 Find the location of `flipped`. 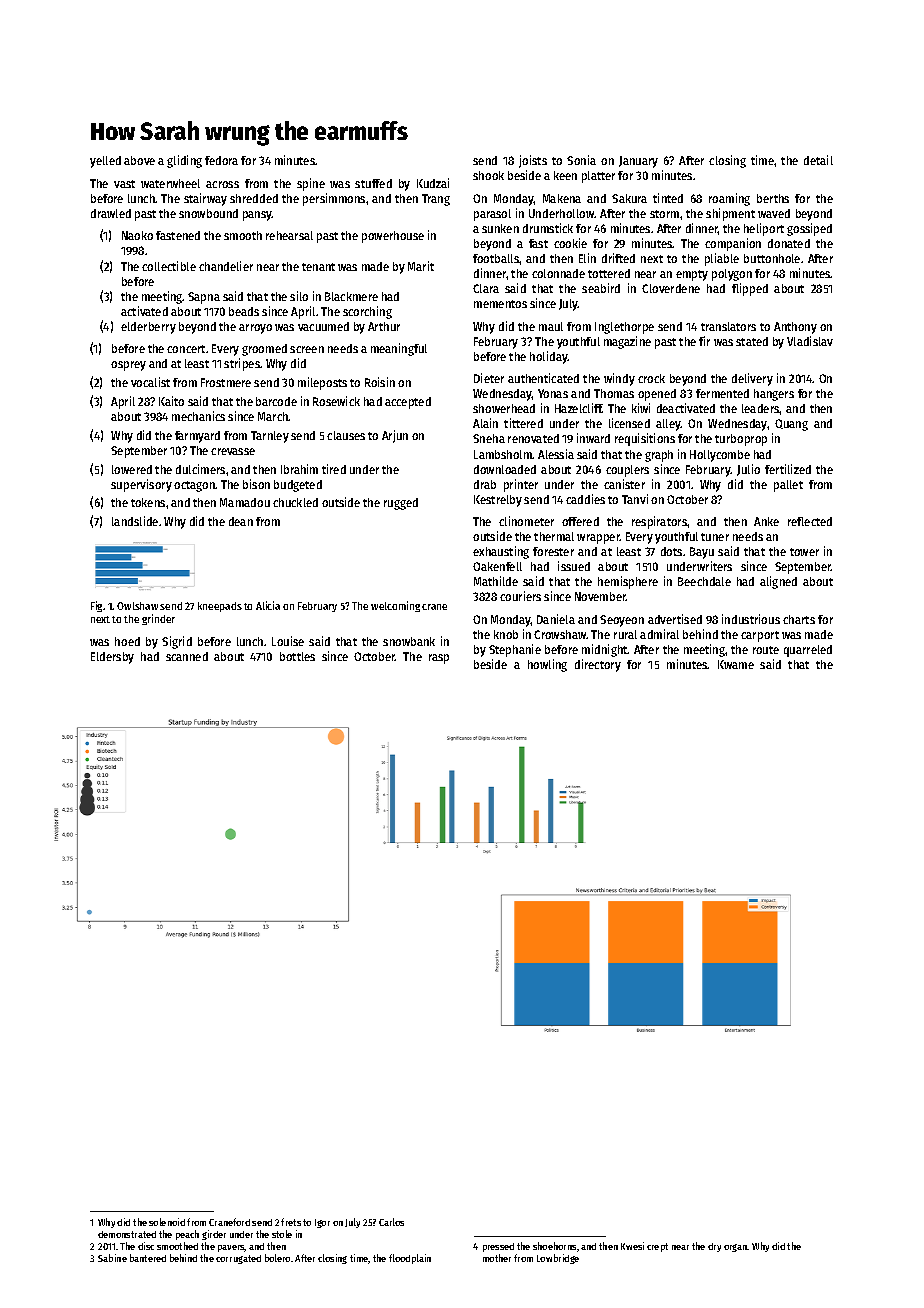

flipped is located at coordinates (750, 289).
